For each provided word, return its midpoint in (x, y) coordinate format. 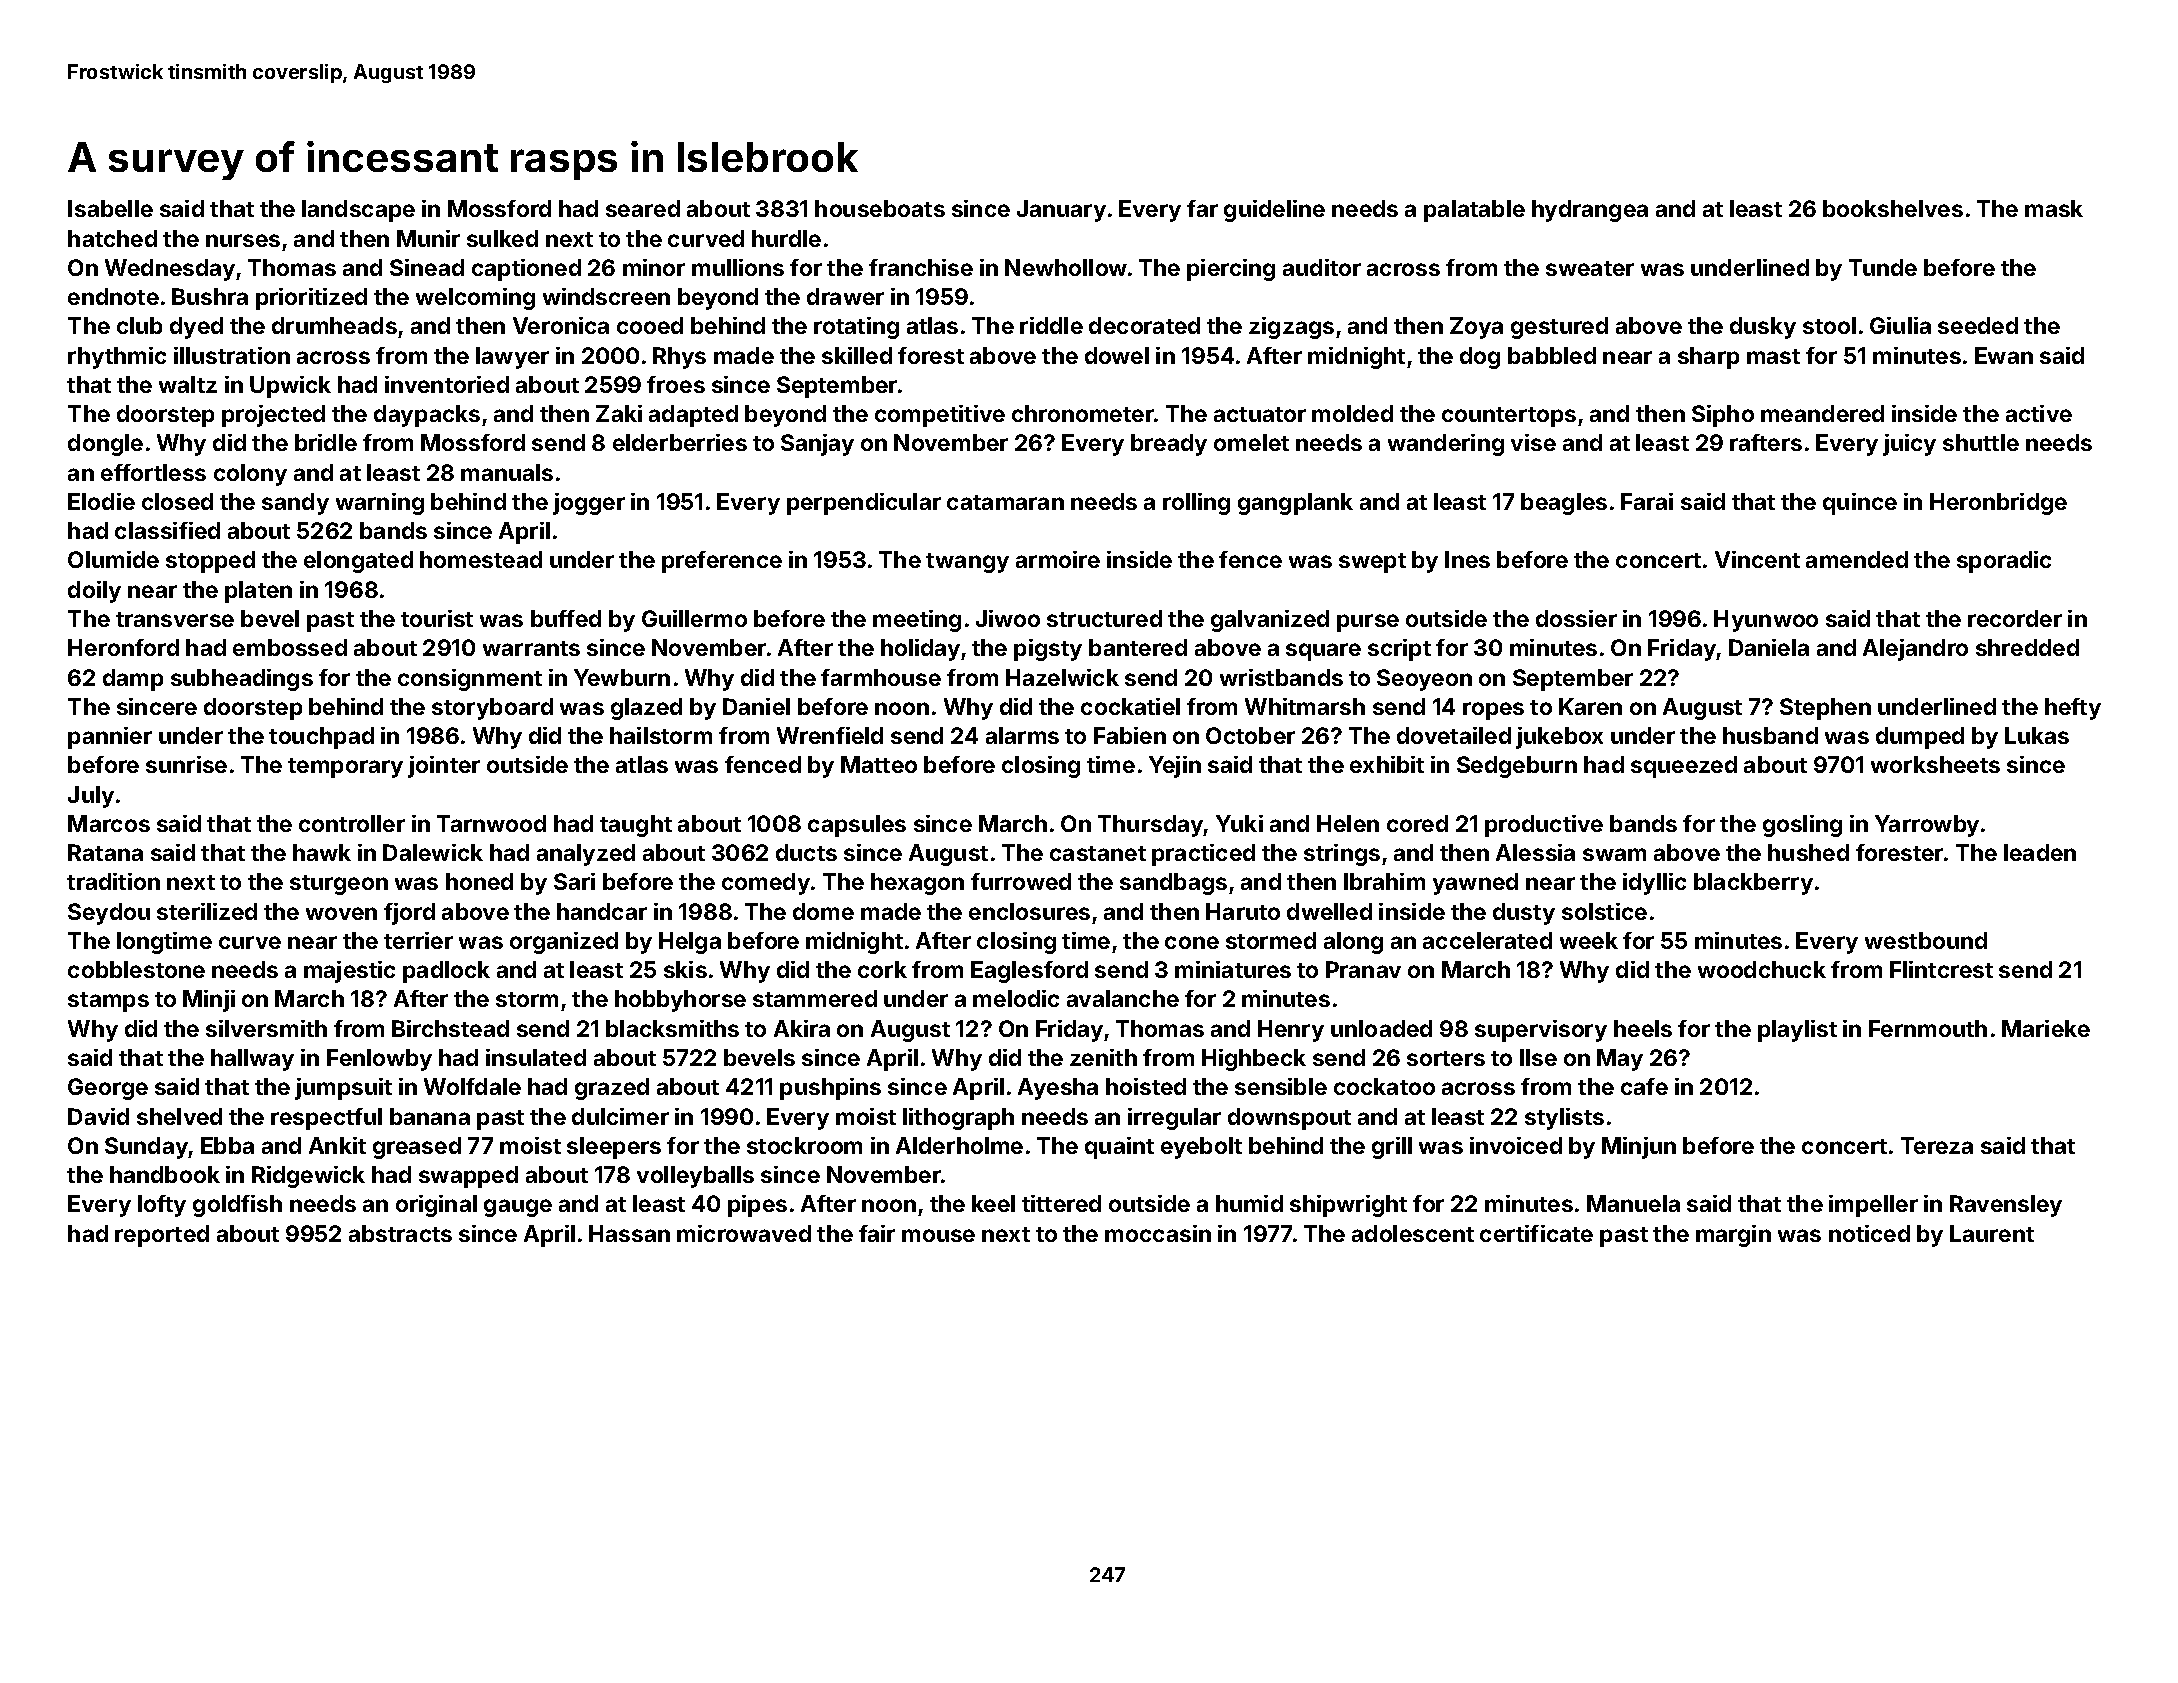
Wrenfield (830, 735)
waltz (188, 384)
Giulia (1900, 325)
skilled (857, 355)
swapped (468, 1177)
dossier (1576, 618)
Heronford (123, 647)
